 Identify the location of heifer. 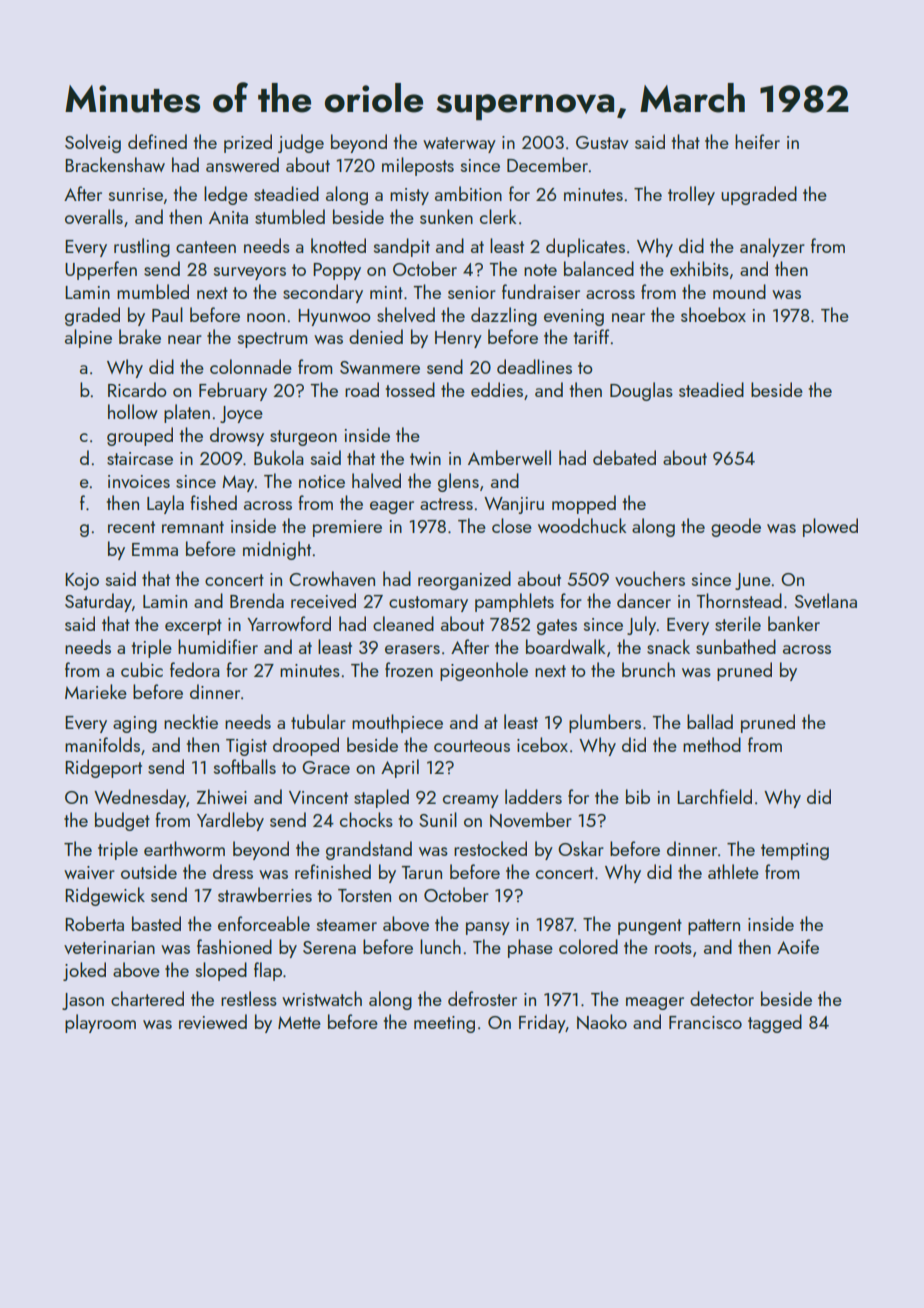
(757, 141).
